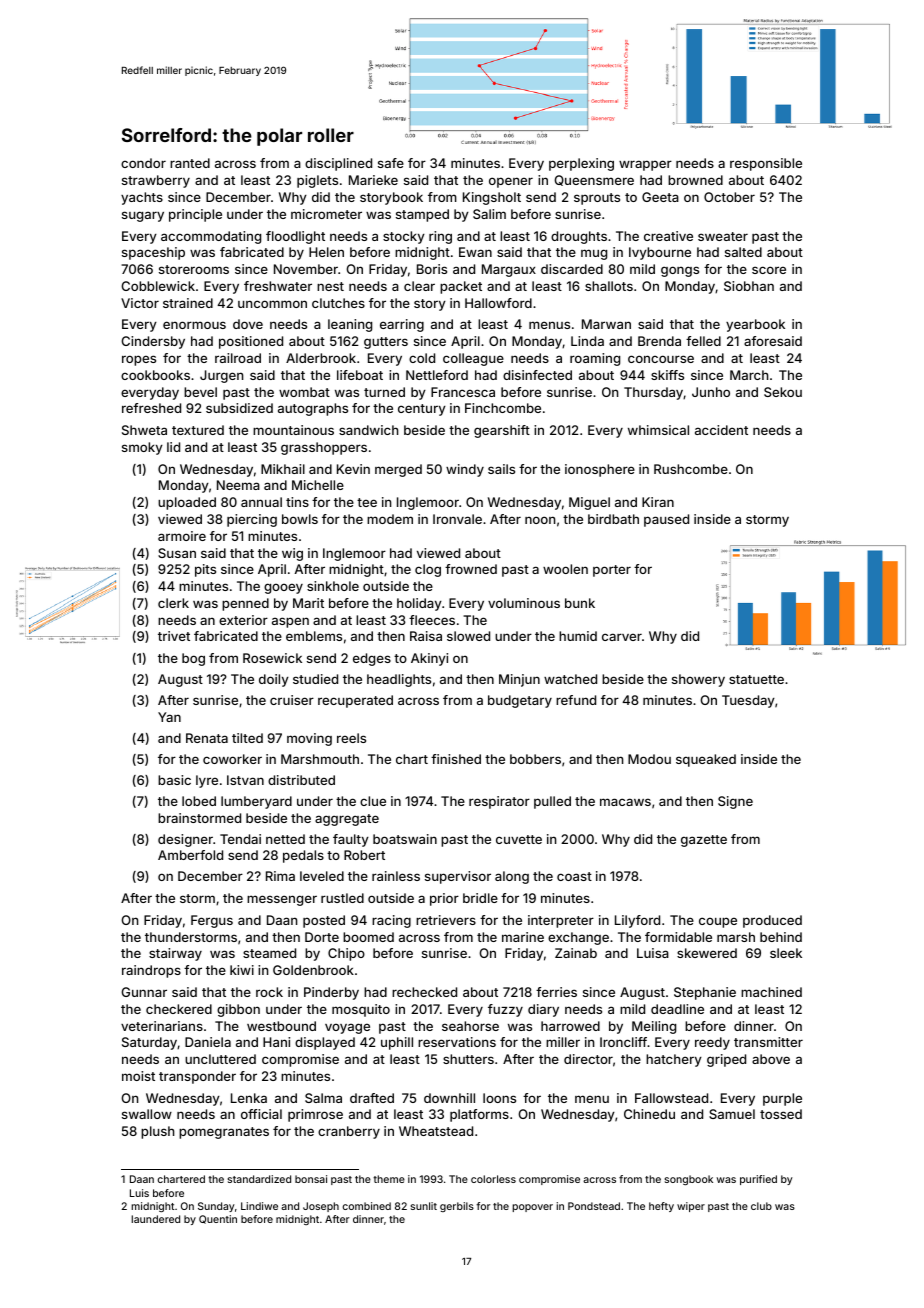 The width and height of the image is (924, 1308). What do you see at coordinates (580, 603) in the image?
I see `bunk` at bounding box center [580, 603].
